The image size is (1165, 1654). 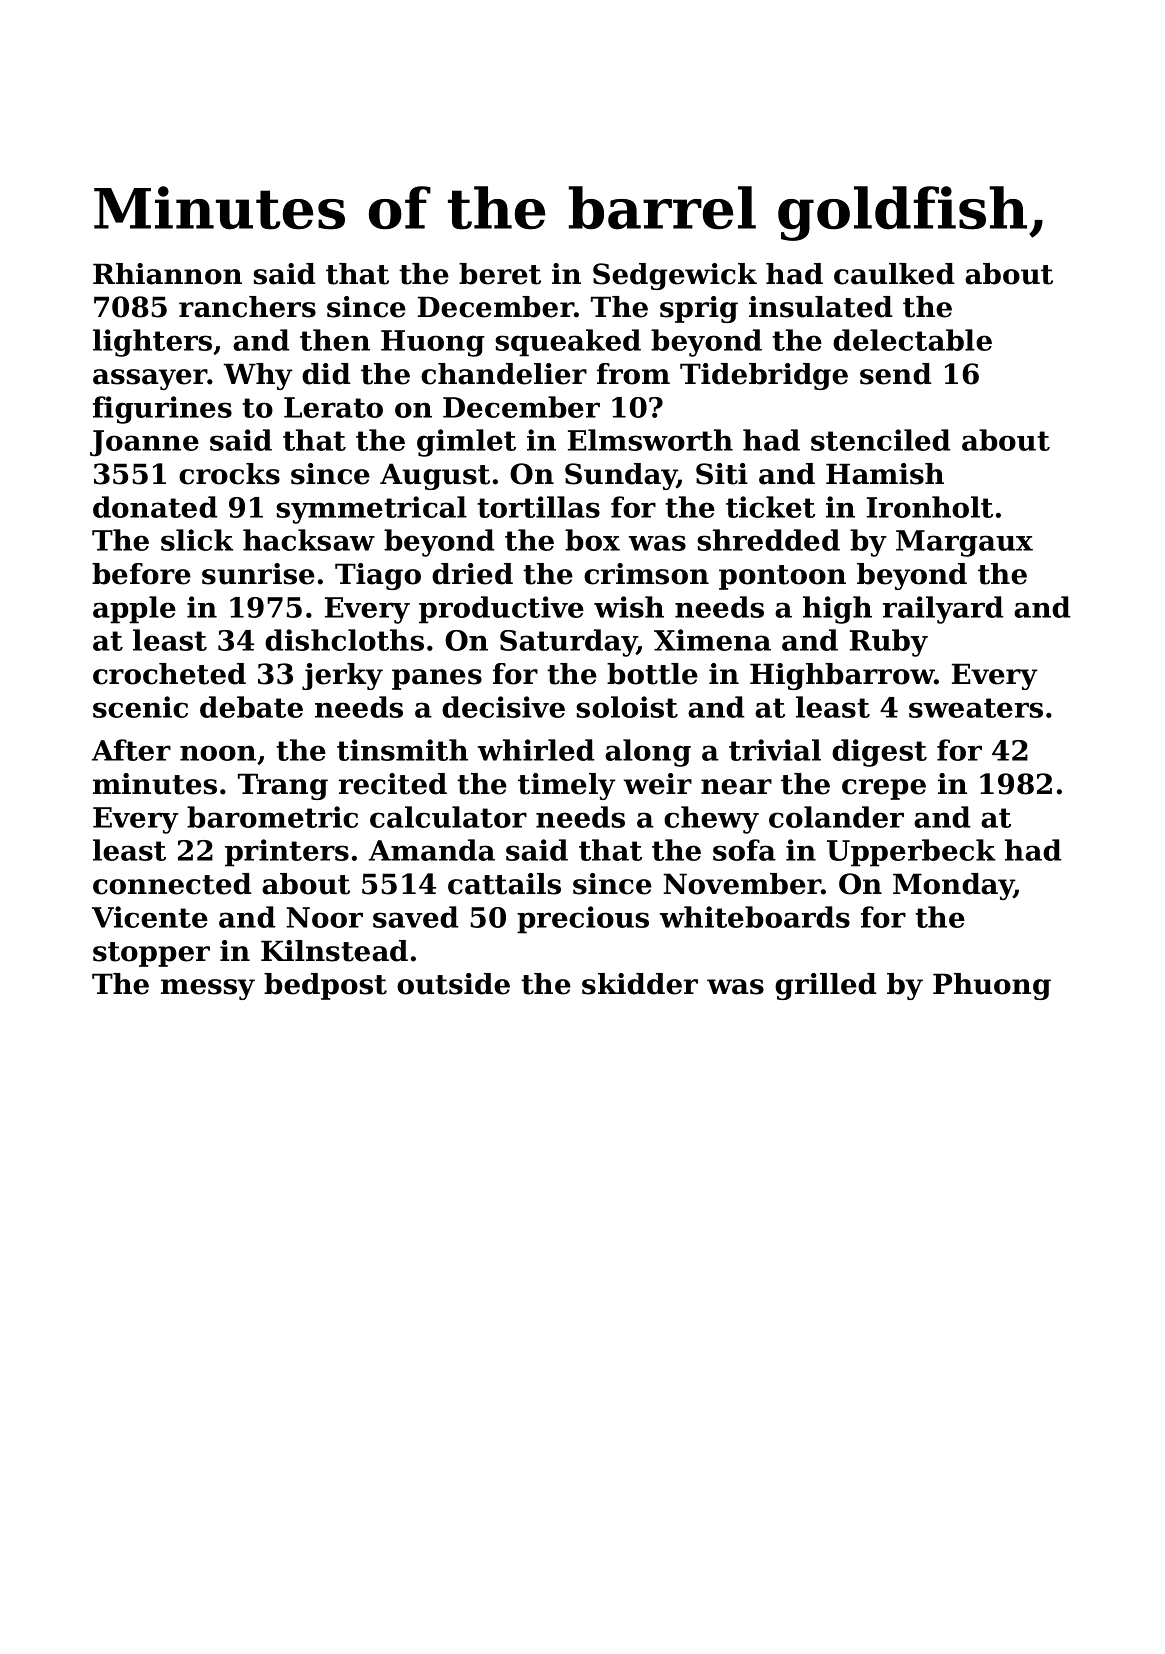 What do you see at coordinates (208, 989) in the image?
I see `messy` at bounding box center [208, 989].
